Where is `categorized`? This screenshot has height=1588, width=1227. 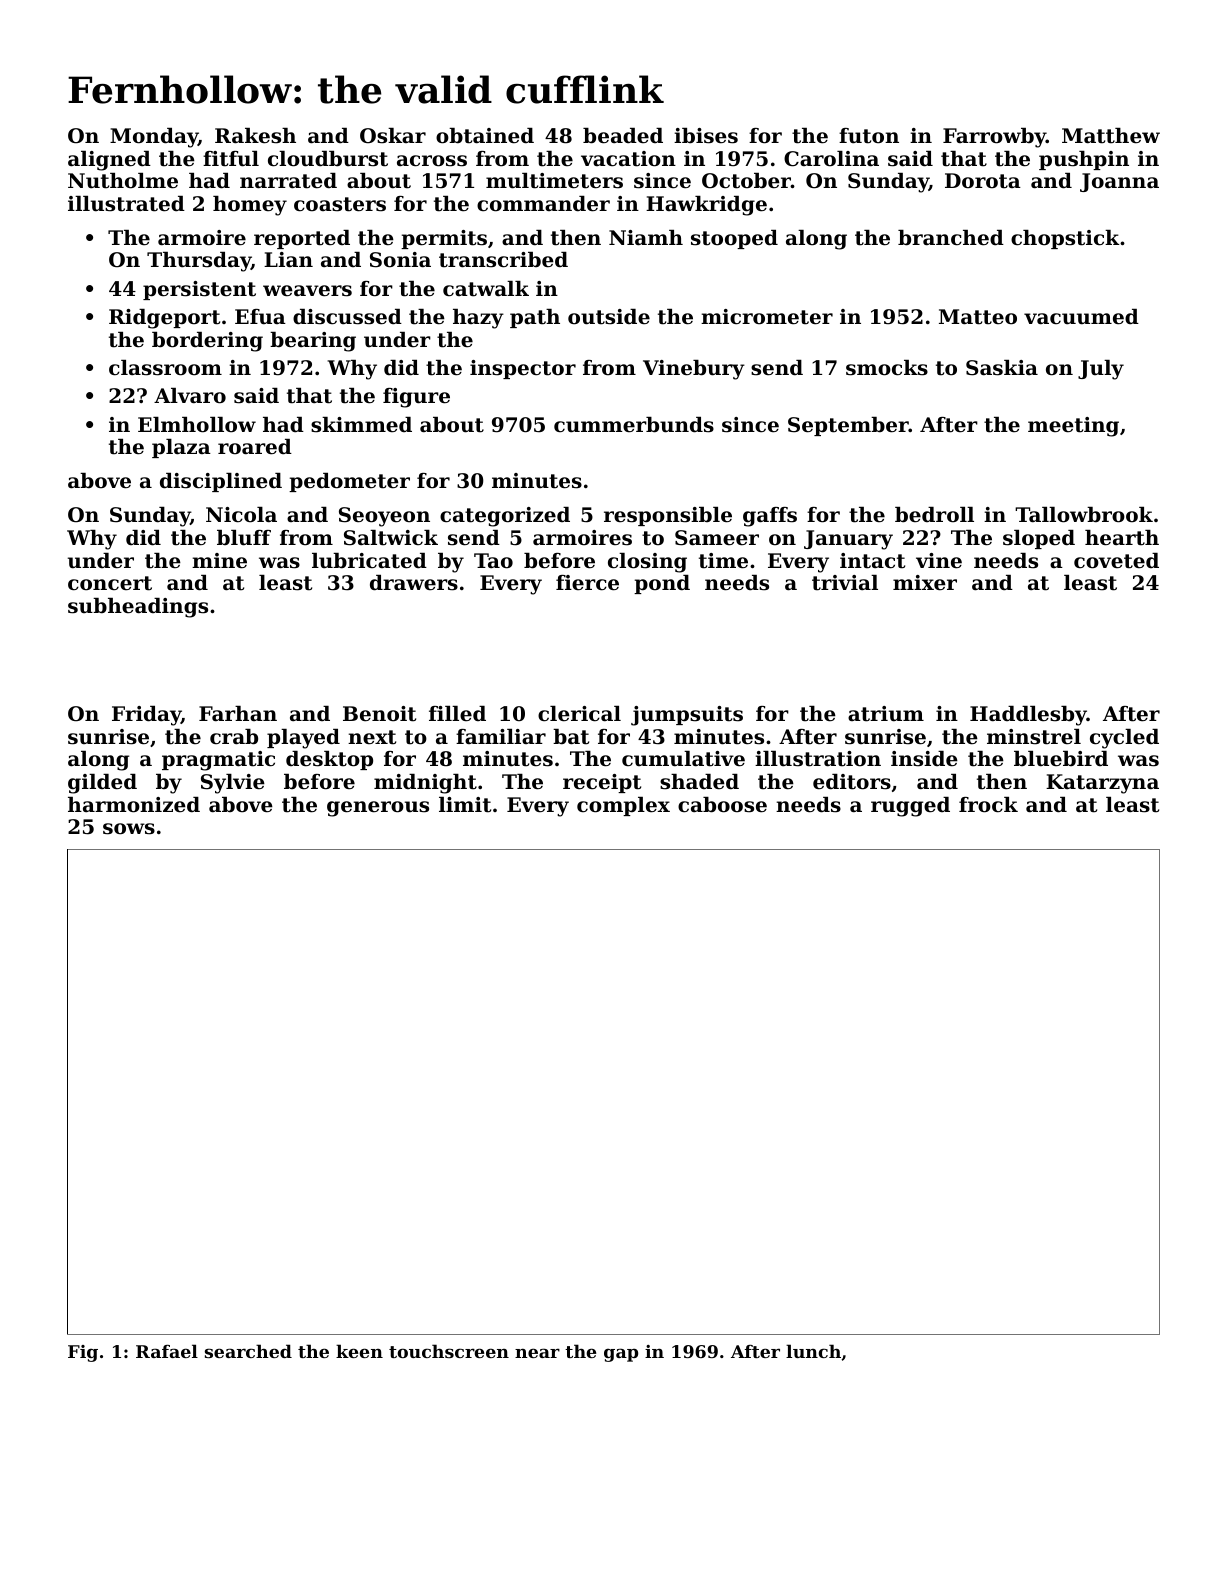 categorized is located at coordinates (505, 517).
